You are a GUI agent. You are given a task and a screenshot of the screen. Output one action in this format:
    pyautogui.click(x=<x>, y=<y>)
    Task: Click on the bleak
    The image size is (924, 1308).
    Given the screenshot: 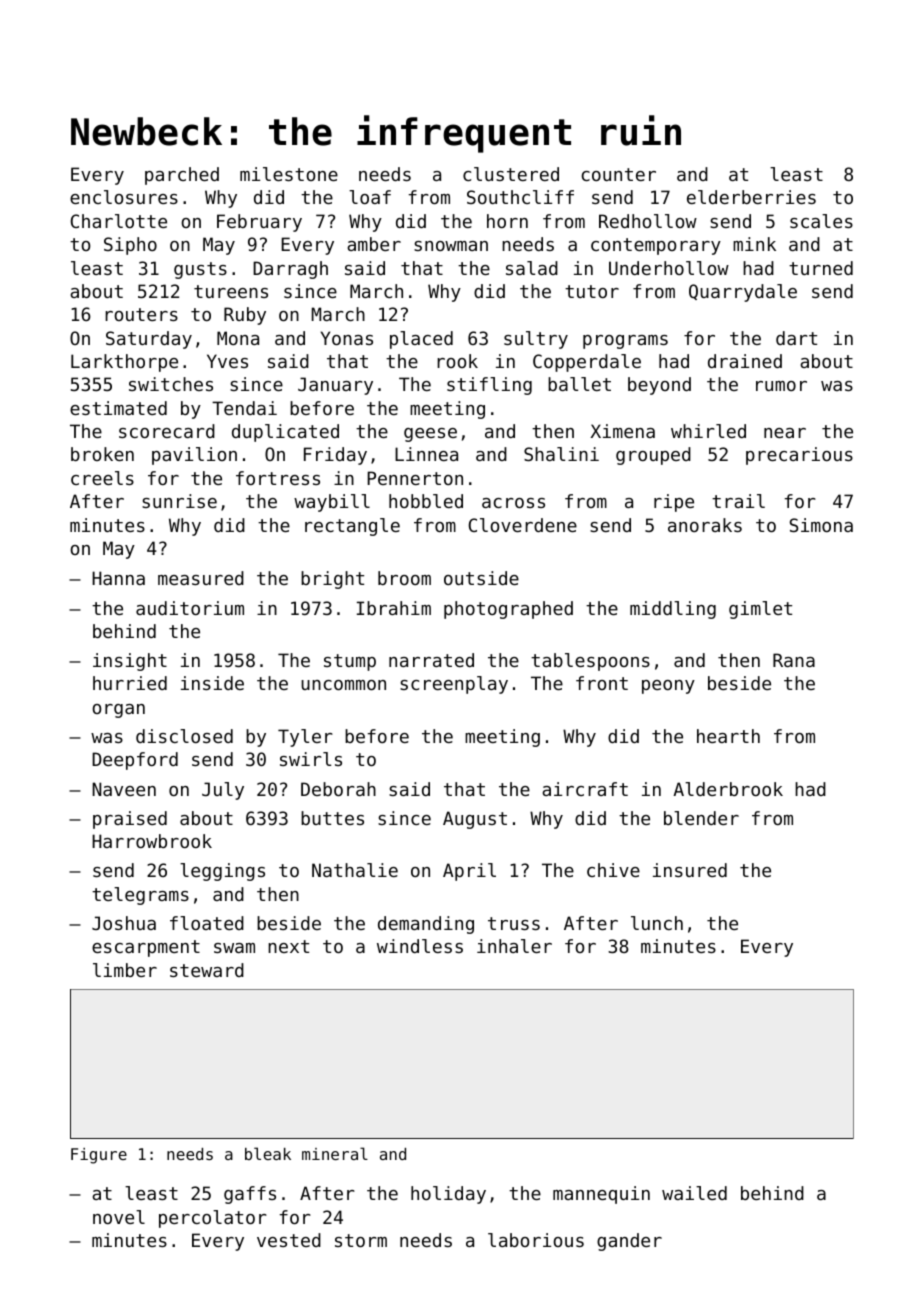 What is the action you would take?
    pyautogui.click(x=268, y=1153)
